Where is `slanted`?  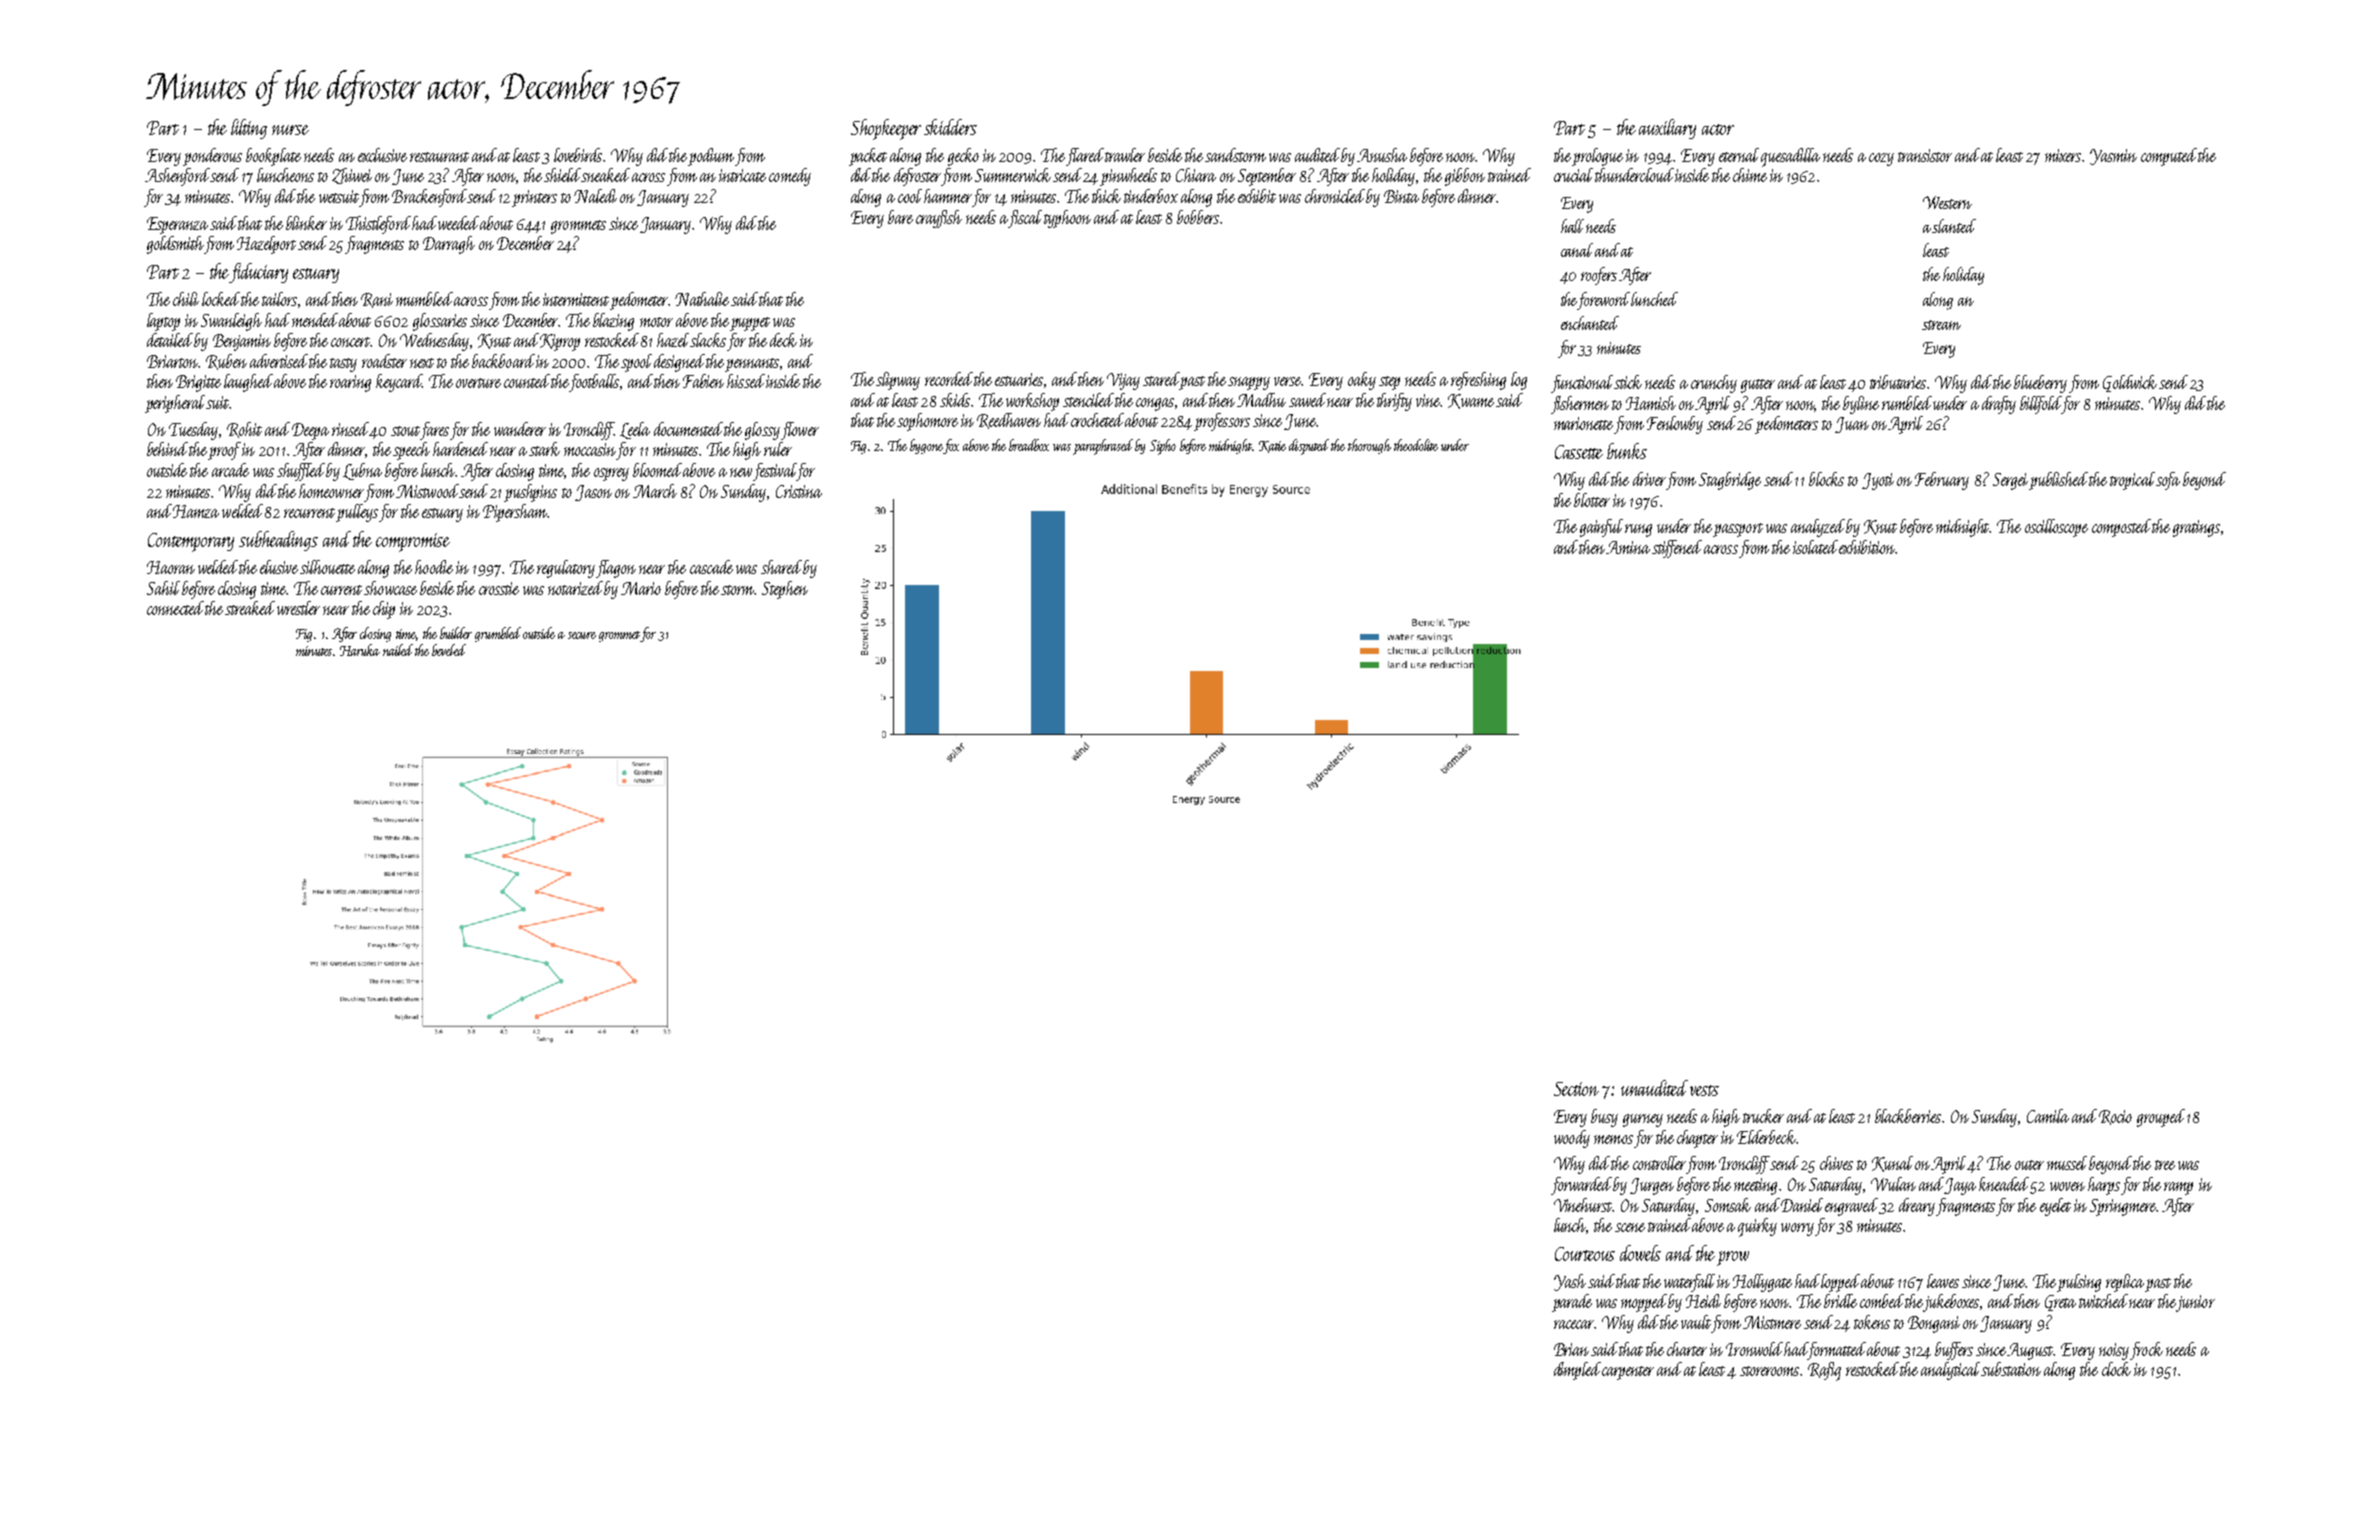
slanted is located at coordinates (1954, 226).
